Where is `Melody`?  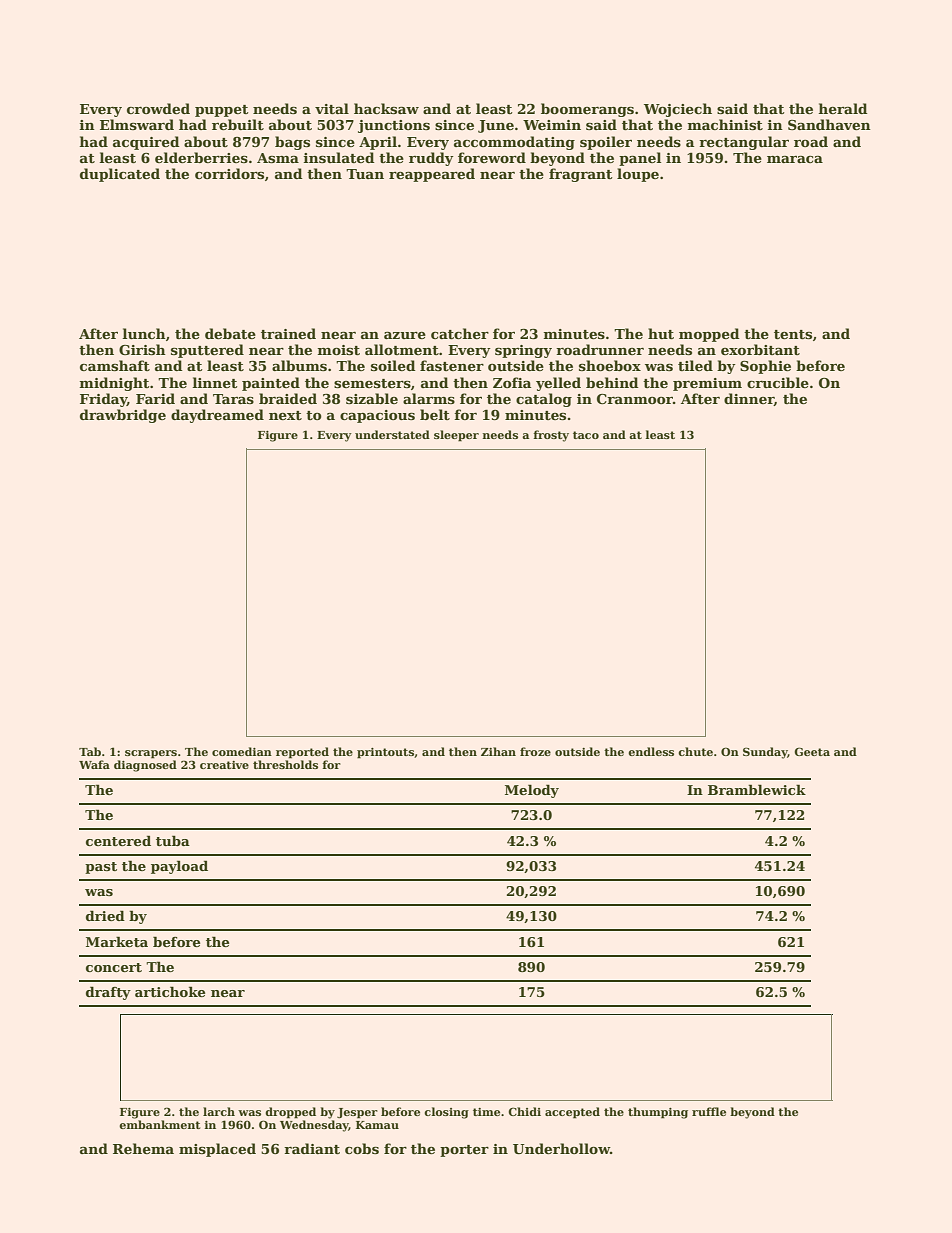
Melody is located at coordinates (532, 791).
